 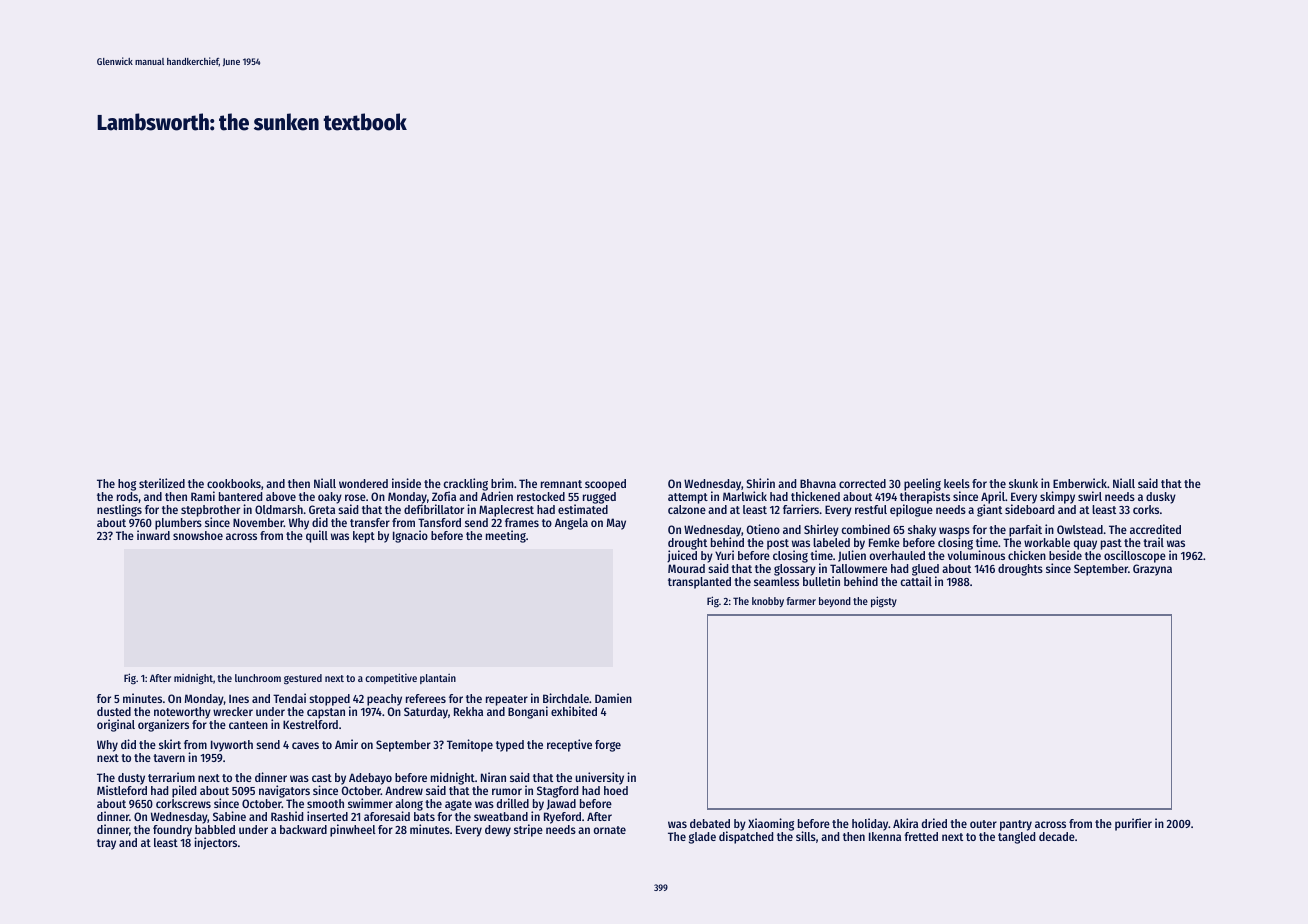 What do you see at coordinates (346, 744) in the page?
I see `Amir` at bounding box center [346, 744].
